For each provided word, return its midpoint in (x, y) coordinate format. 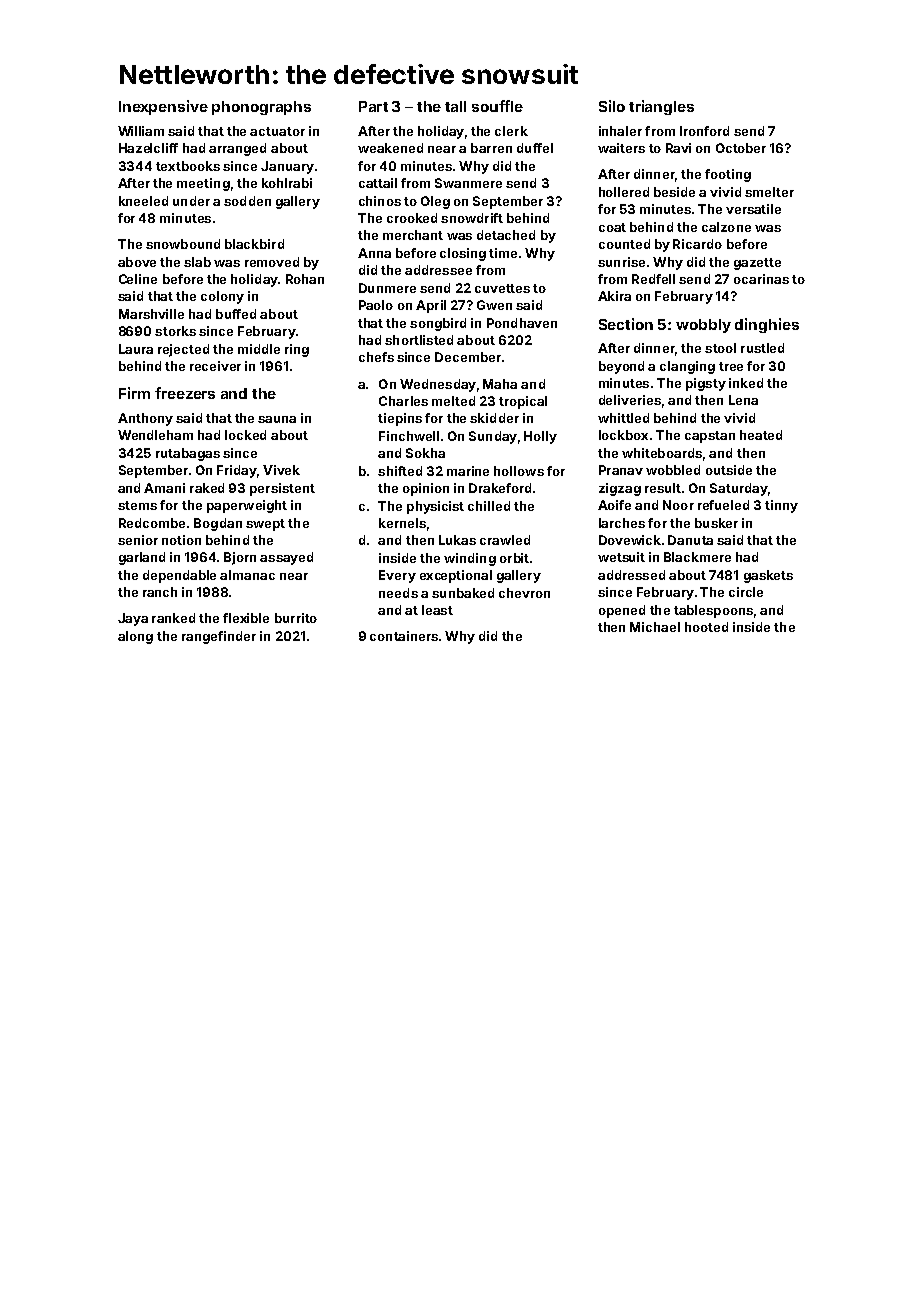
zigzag (620, 489)
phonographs (261, 108)
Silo (612, 106)
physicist (435, 507)
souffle (497, 106)
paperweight (247, 506)
